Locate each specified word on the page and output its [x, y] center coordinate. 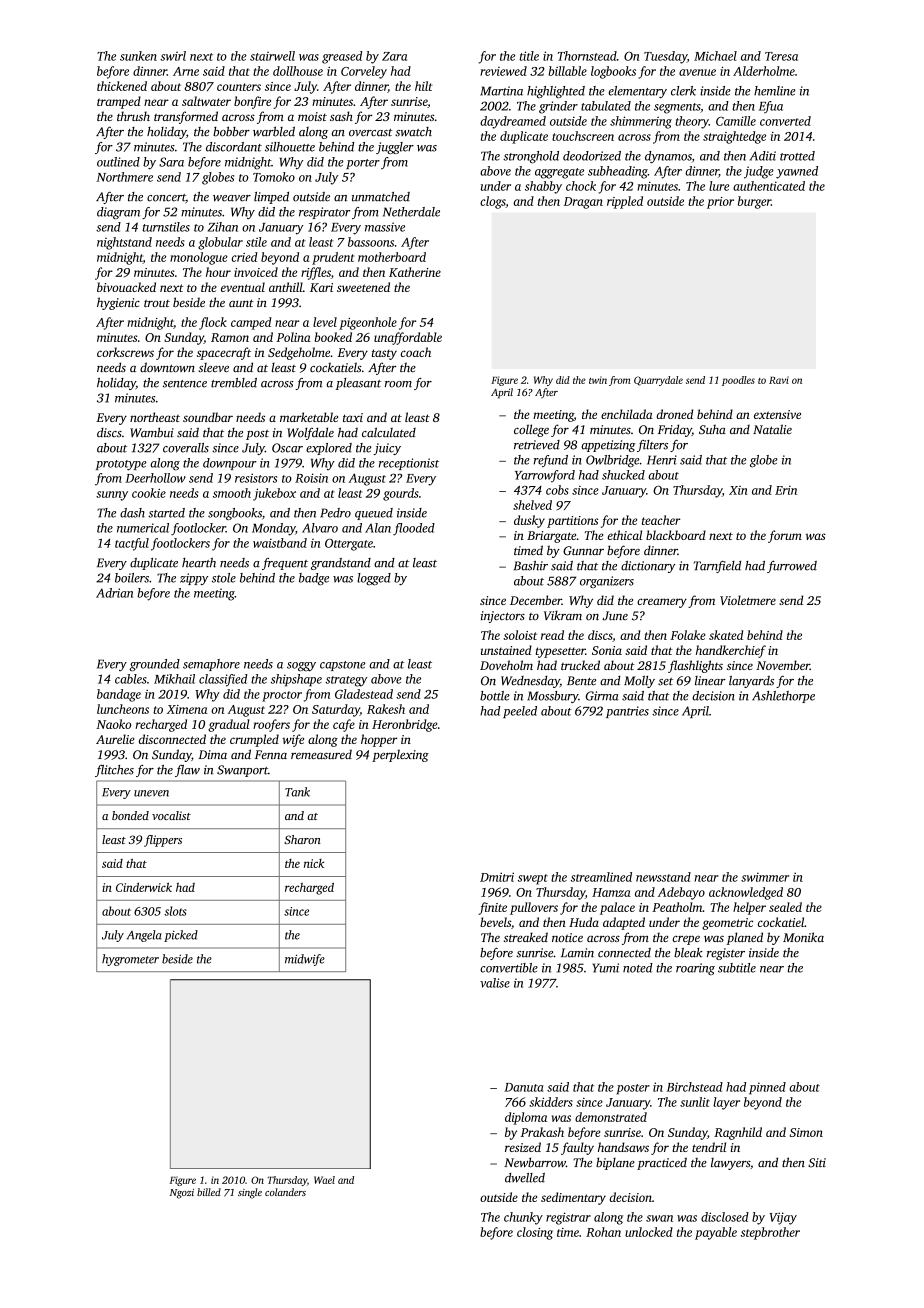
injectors [503, 617]
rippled [625, 202]
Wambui [152, 432]
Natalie [772, 429]
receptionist [409, 464]
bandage [119, 695]
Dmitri [497, 877]
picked [181, 936]
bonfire [252, 102]
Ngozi [182, 1194]
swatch [413, 132]
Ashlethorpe [783, 697]
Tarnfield [717, 567]
